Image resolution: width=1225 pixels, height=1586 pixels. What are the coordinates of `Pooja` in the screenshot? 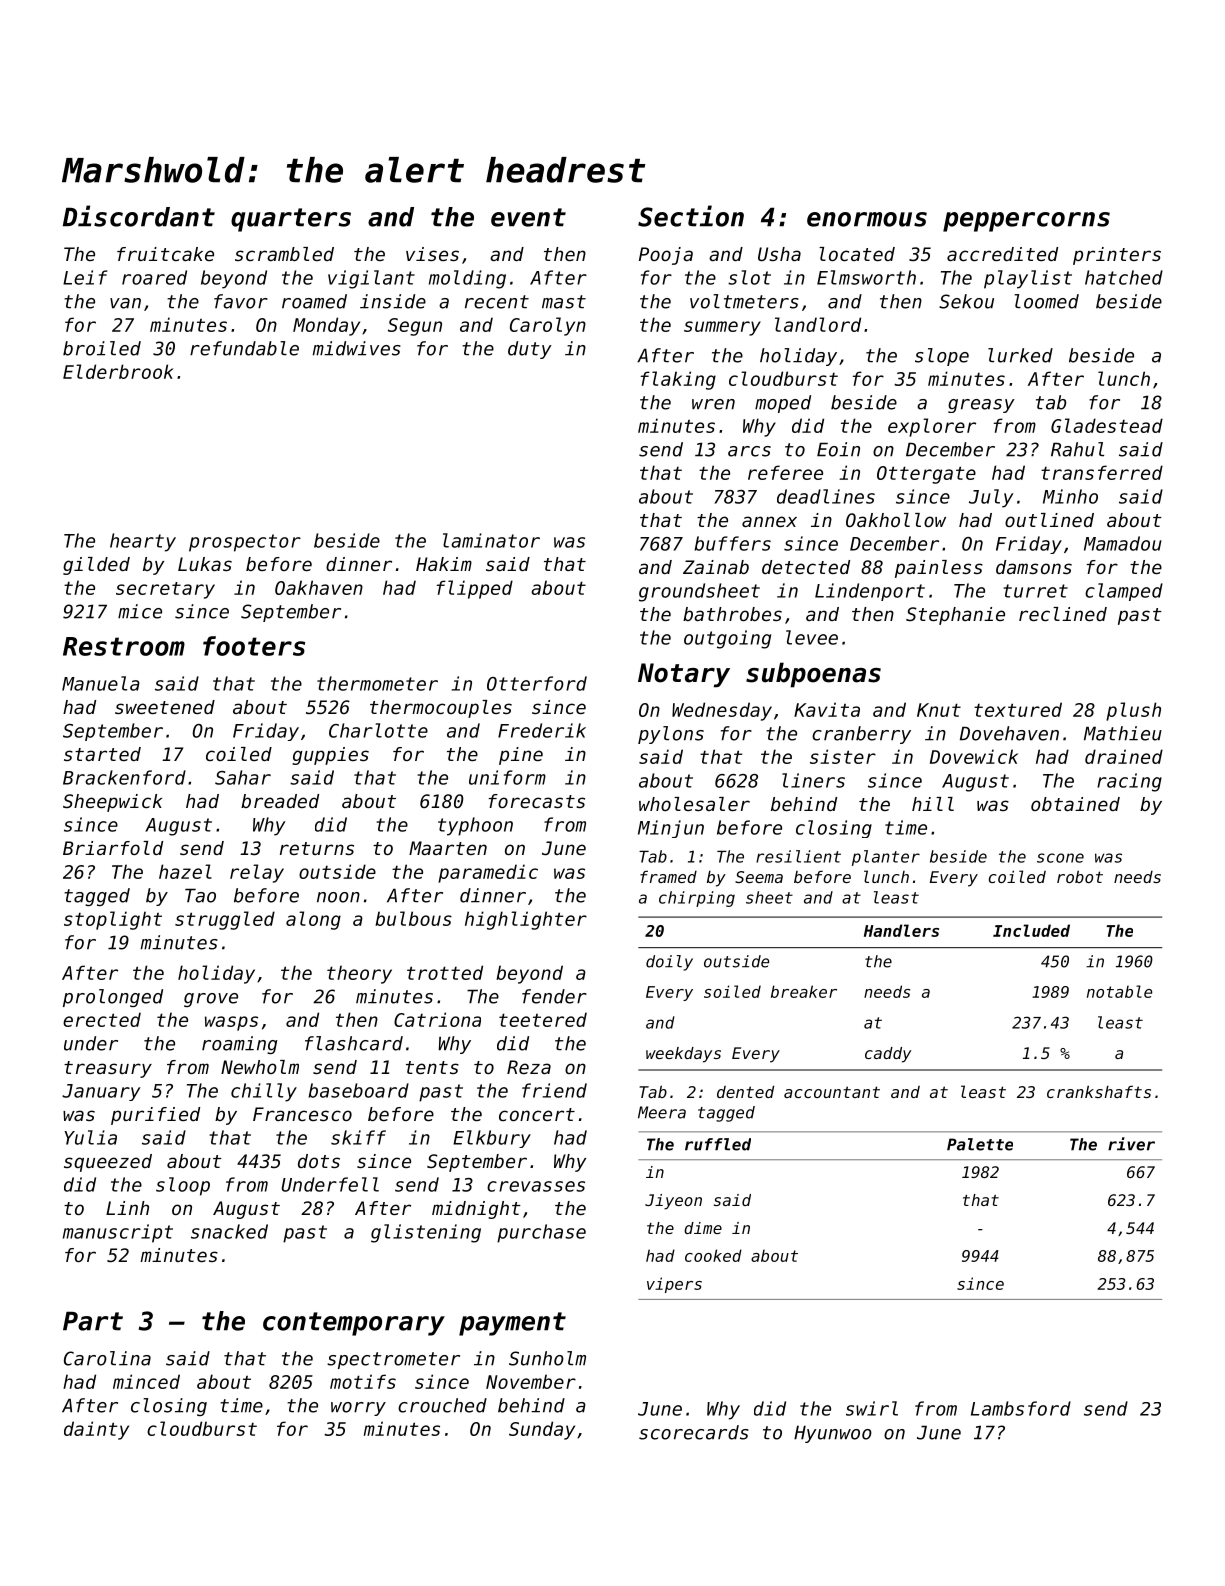 It's located at (666, 256).
